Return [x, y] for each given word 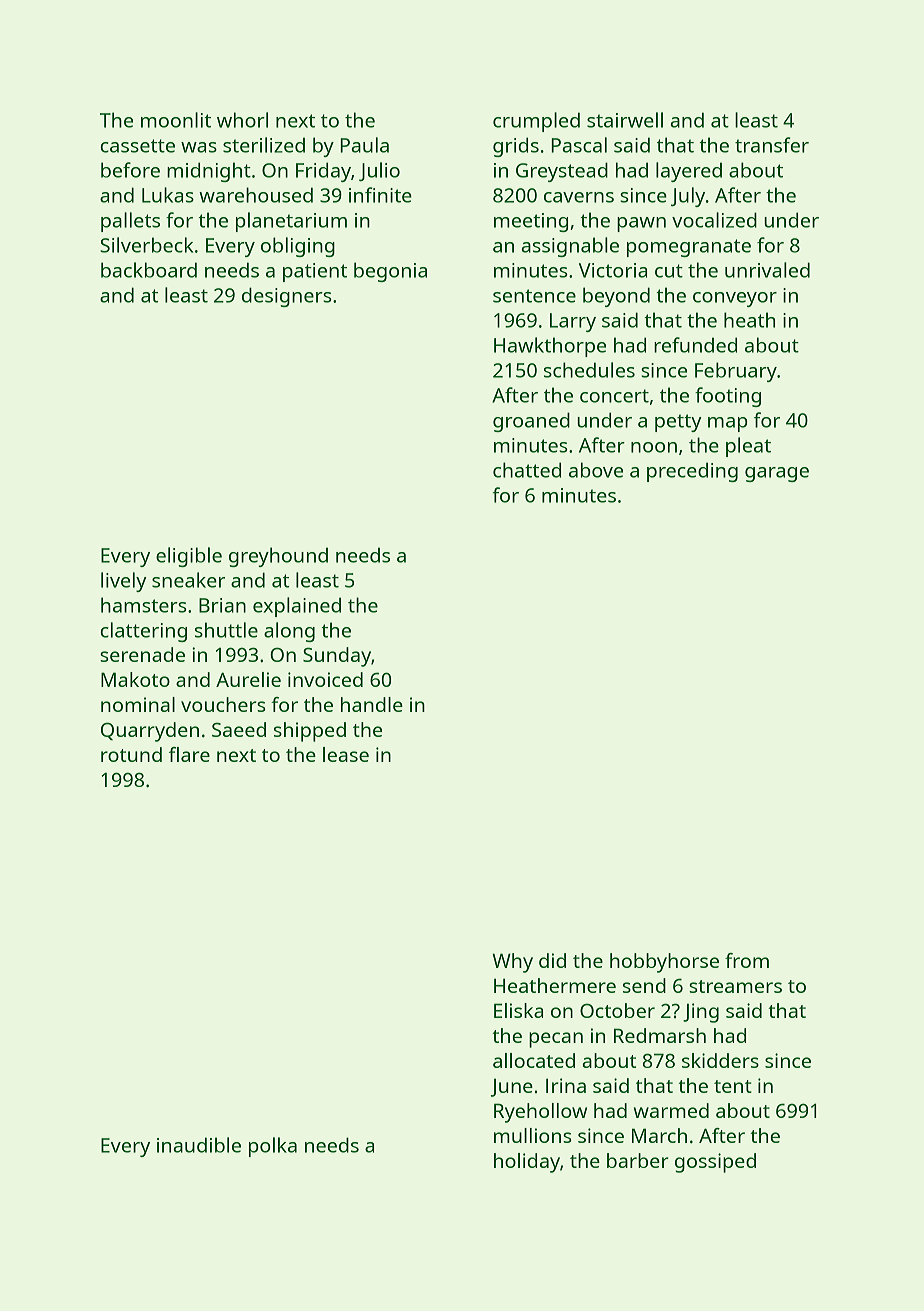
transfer [772, 145]
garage [777, 474]
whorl [242, 120]
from [747, 960]
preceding [692, 472]
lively [124, 582]
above [596, 470]
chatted [527, 470]
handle [372, 704]
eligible [189, 557]
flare [189, 754]
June [512, 1088]
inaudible [199, 1145]
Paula [364, 145]
